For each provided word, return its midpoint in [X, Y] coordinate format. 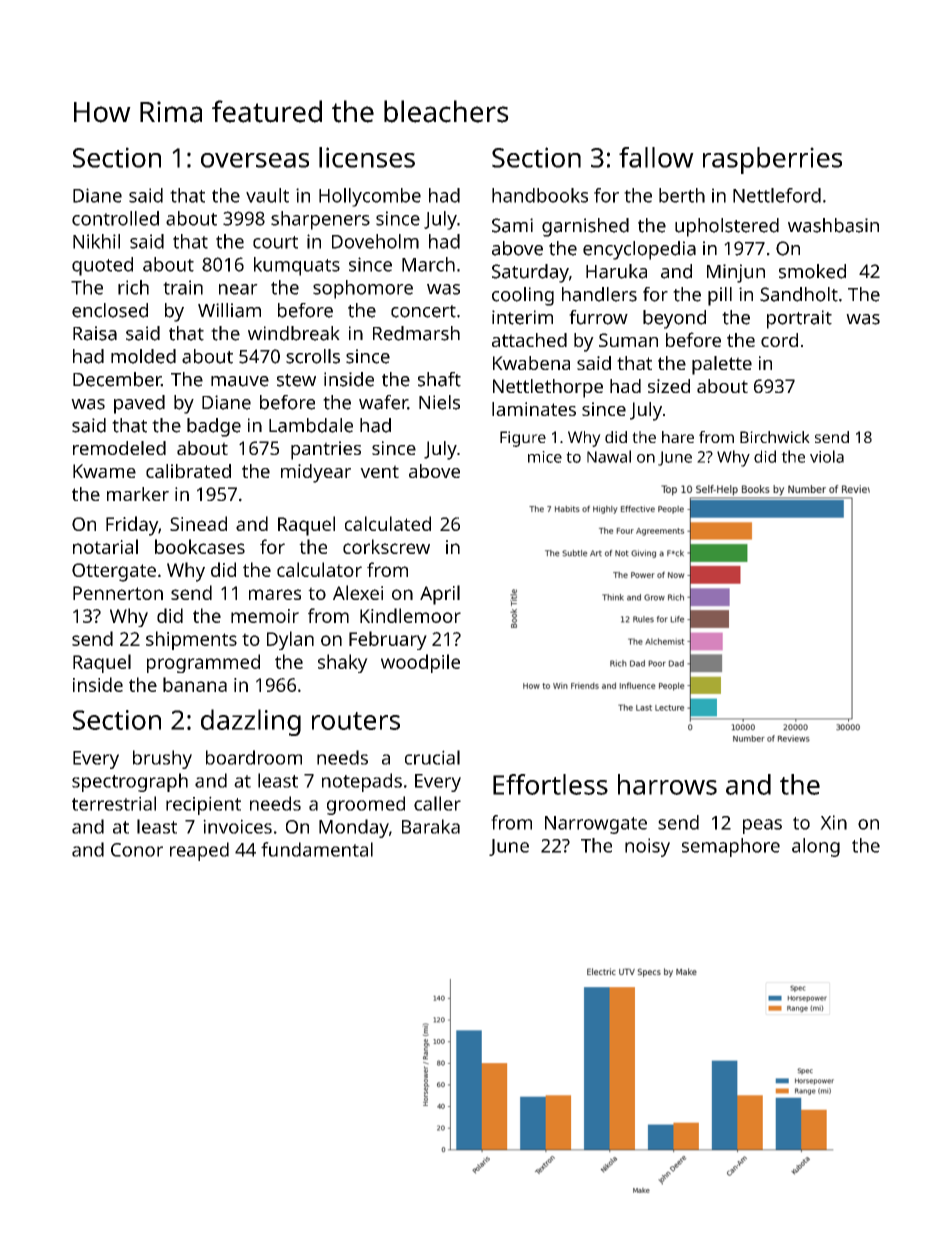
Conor [137, 850]
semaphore [731, 847]
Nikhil [96, 241]
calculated [388, 523]
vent [379, 471]
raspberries [772, 160]
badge [214, 427]
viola [827, 456]
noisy [647, 847]
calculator [319, 569]
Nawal [609, 456]
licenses [367, 157]
